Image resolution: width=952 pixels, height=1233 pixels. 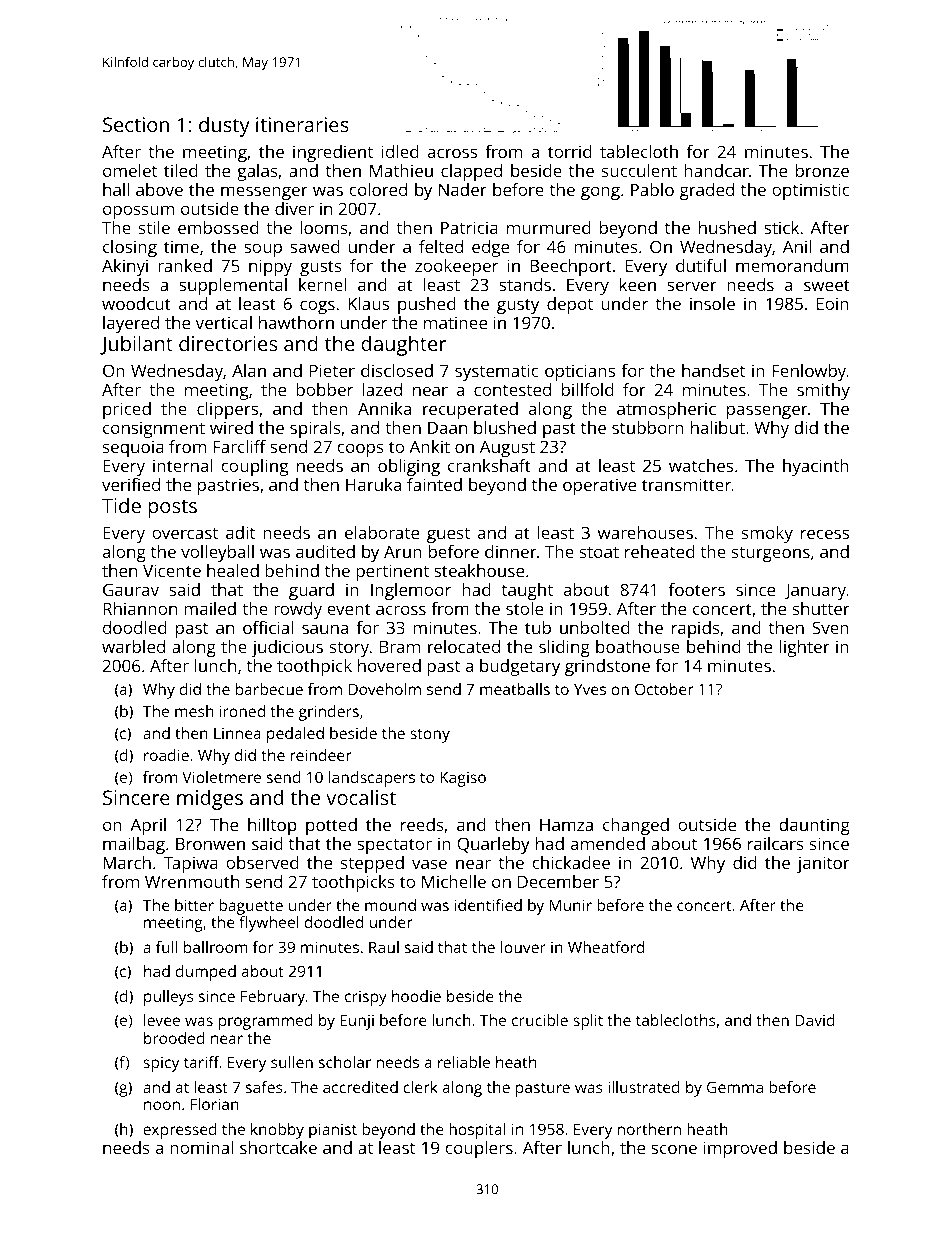 What do you see at coordinates (372, 779) in the page?
I see `landscapers` at bounding box center [372, 779].
